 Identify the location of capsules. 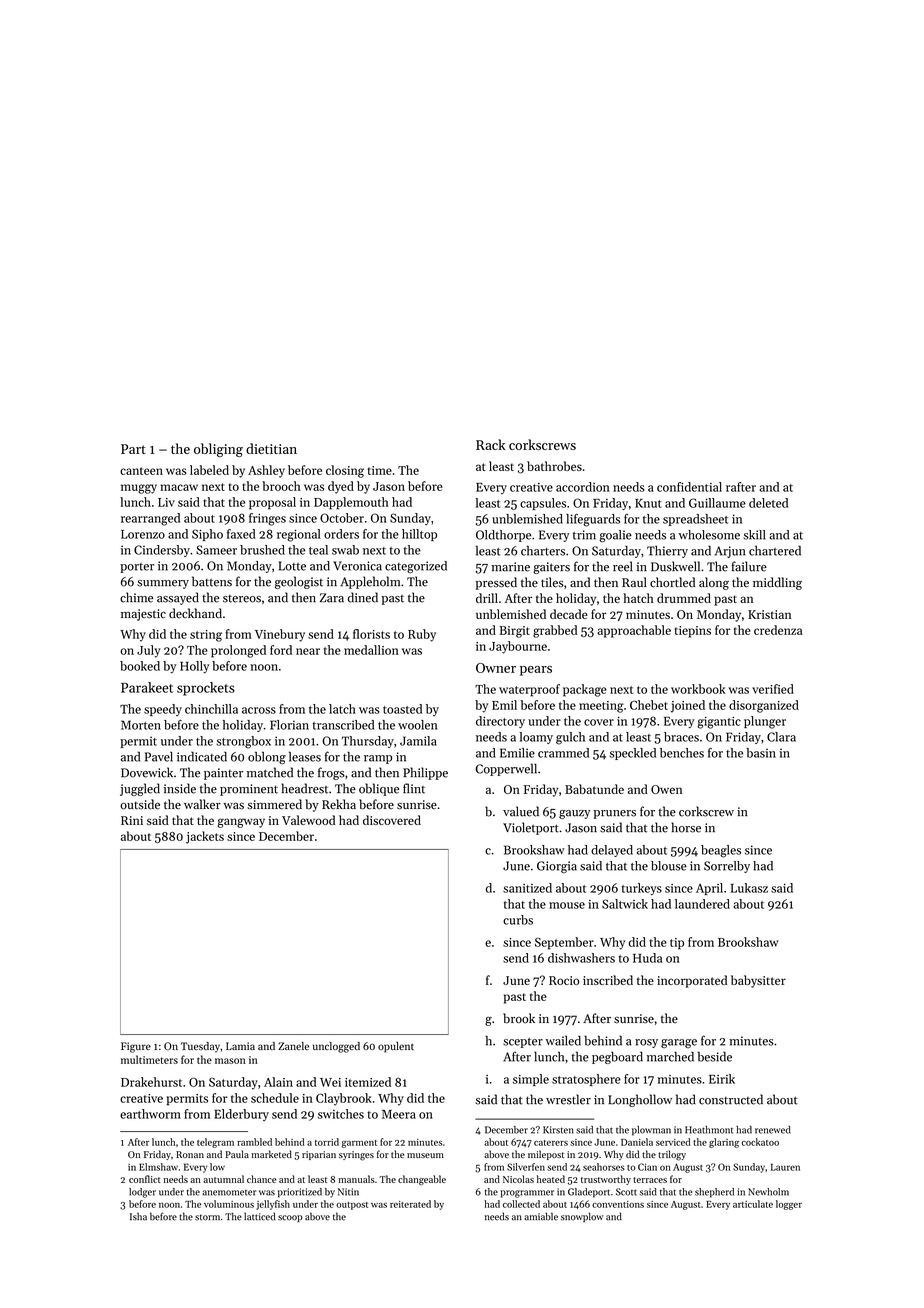
(543, 504).
